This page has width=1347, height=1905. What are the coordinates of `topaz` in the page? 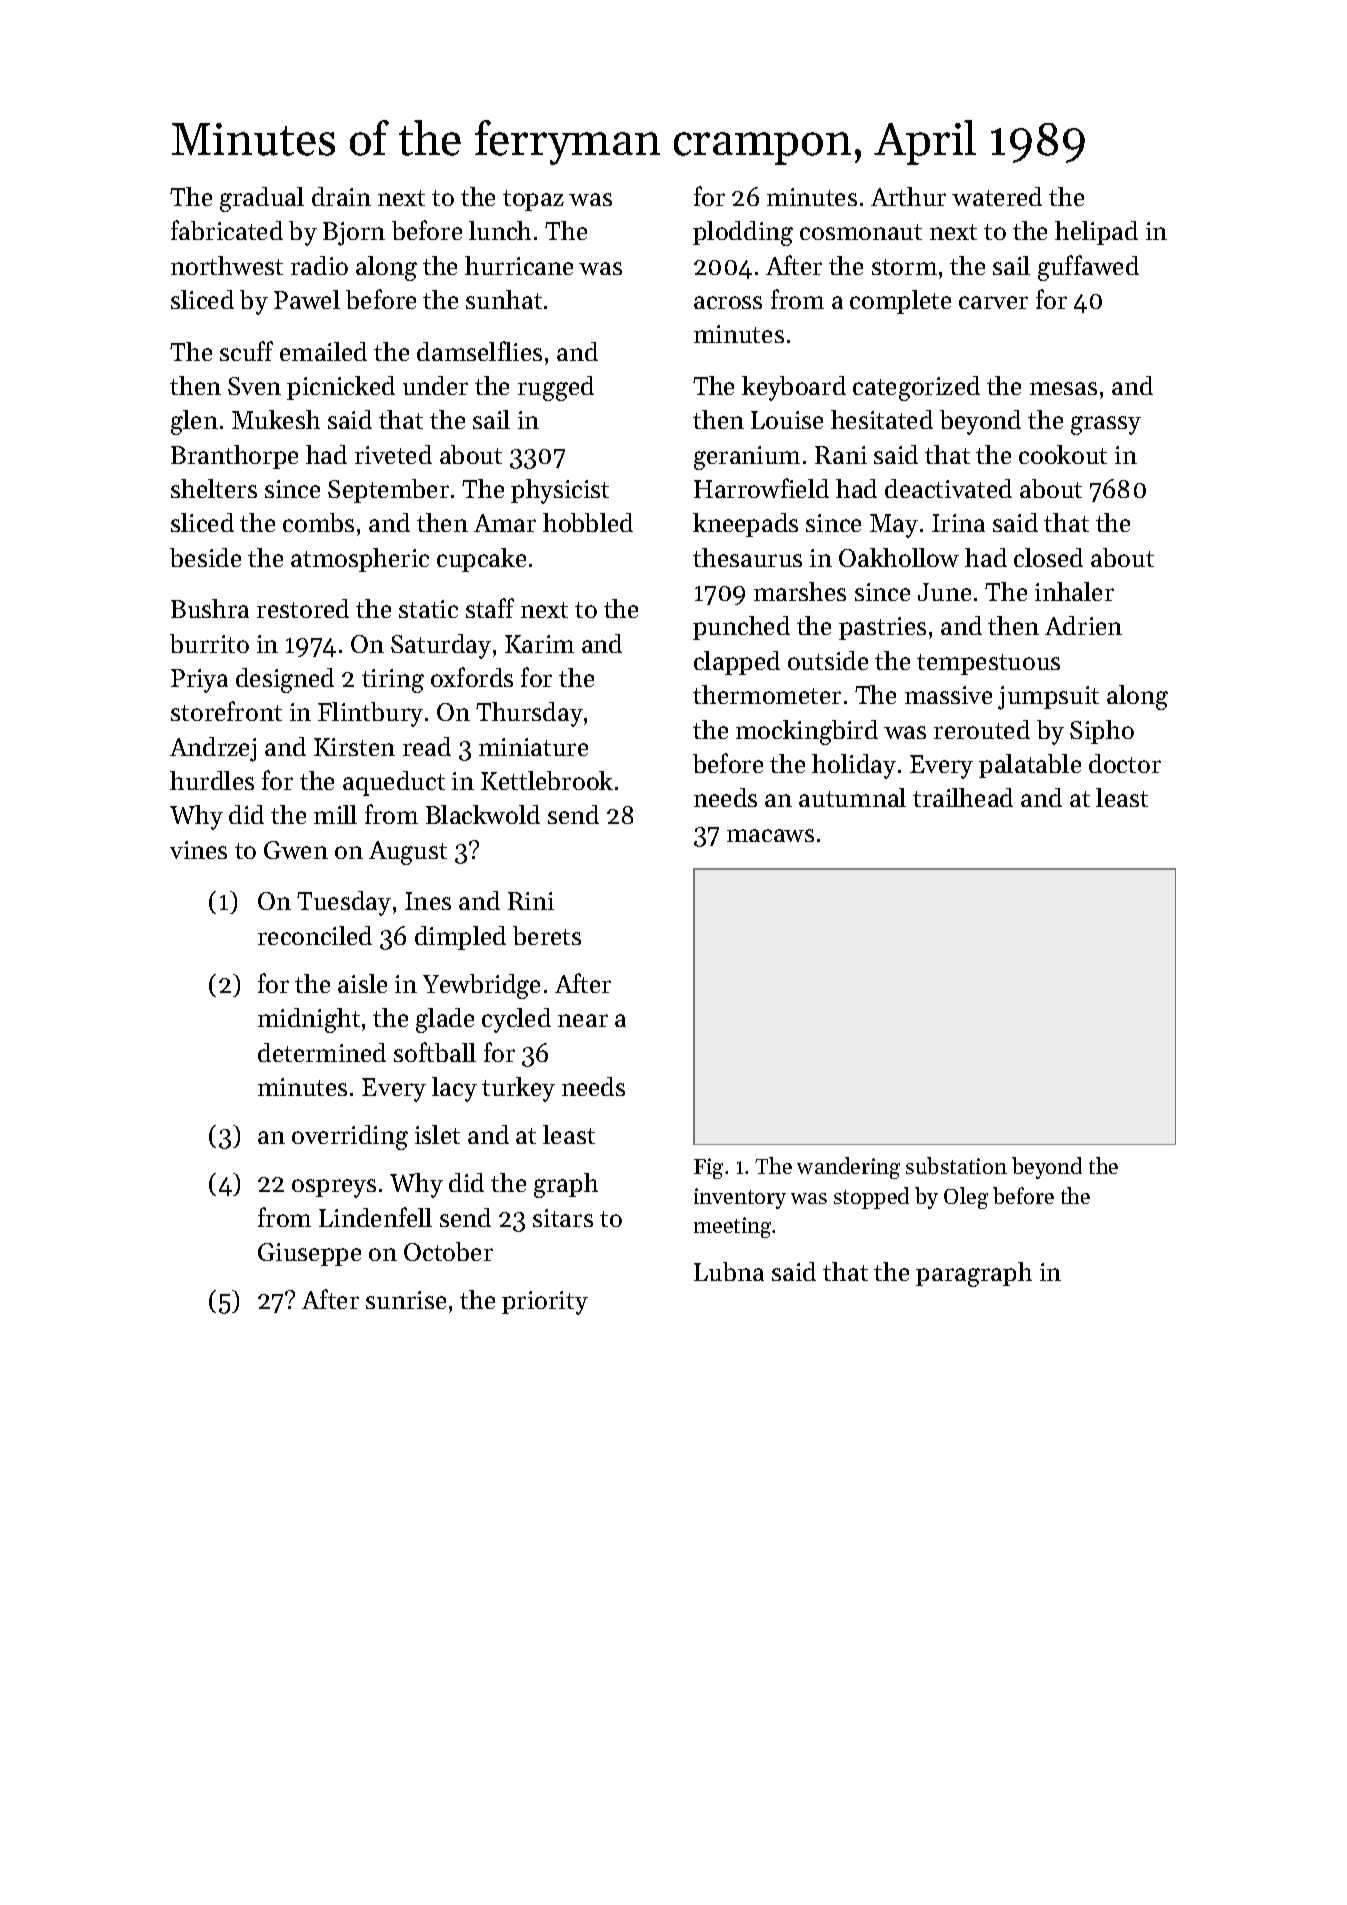 It's located at (533, 200).
